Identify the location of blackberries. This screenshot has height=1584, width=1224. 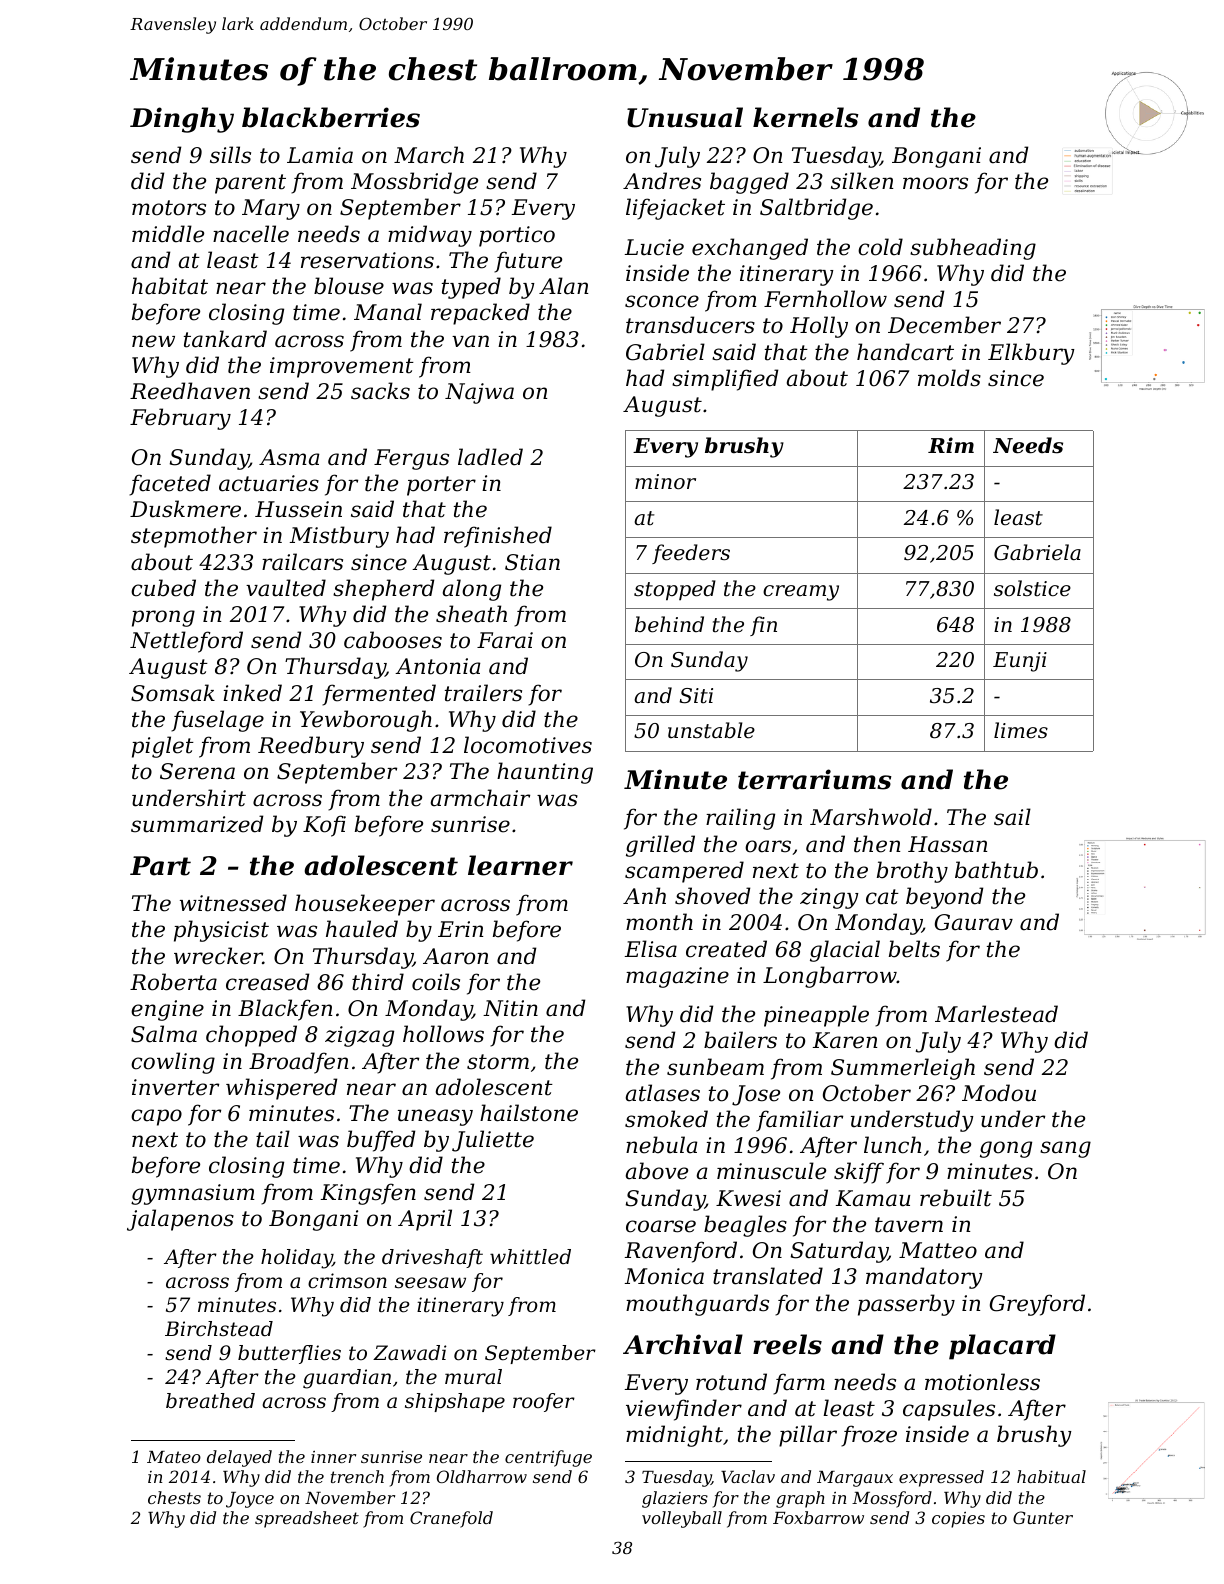
(331, 117).
